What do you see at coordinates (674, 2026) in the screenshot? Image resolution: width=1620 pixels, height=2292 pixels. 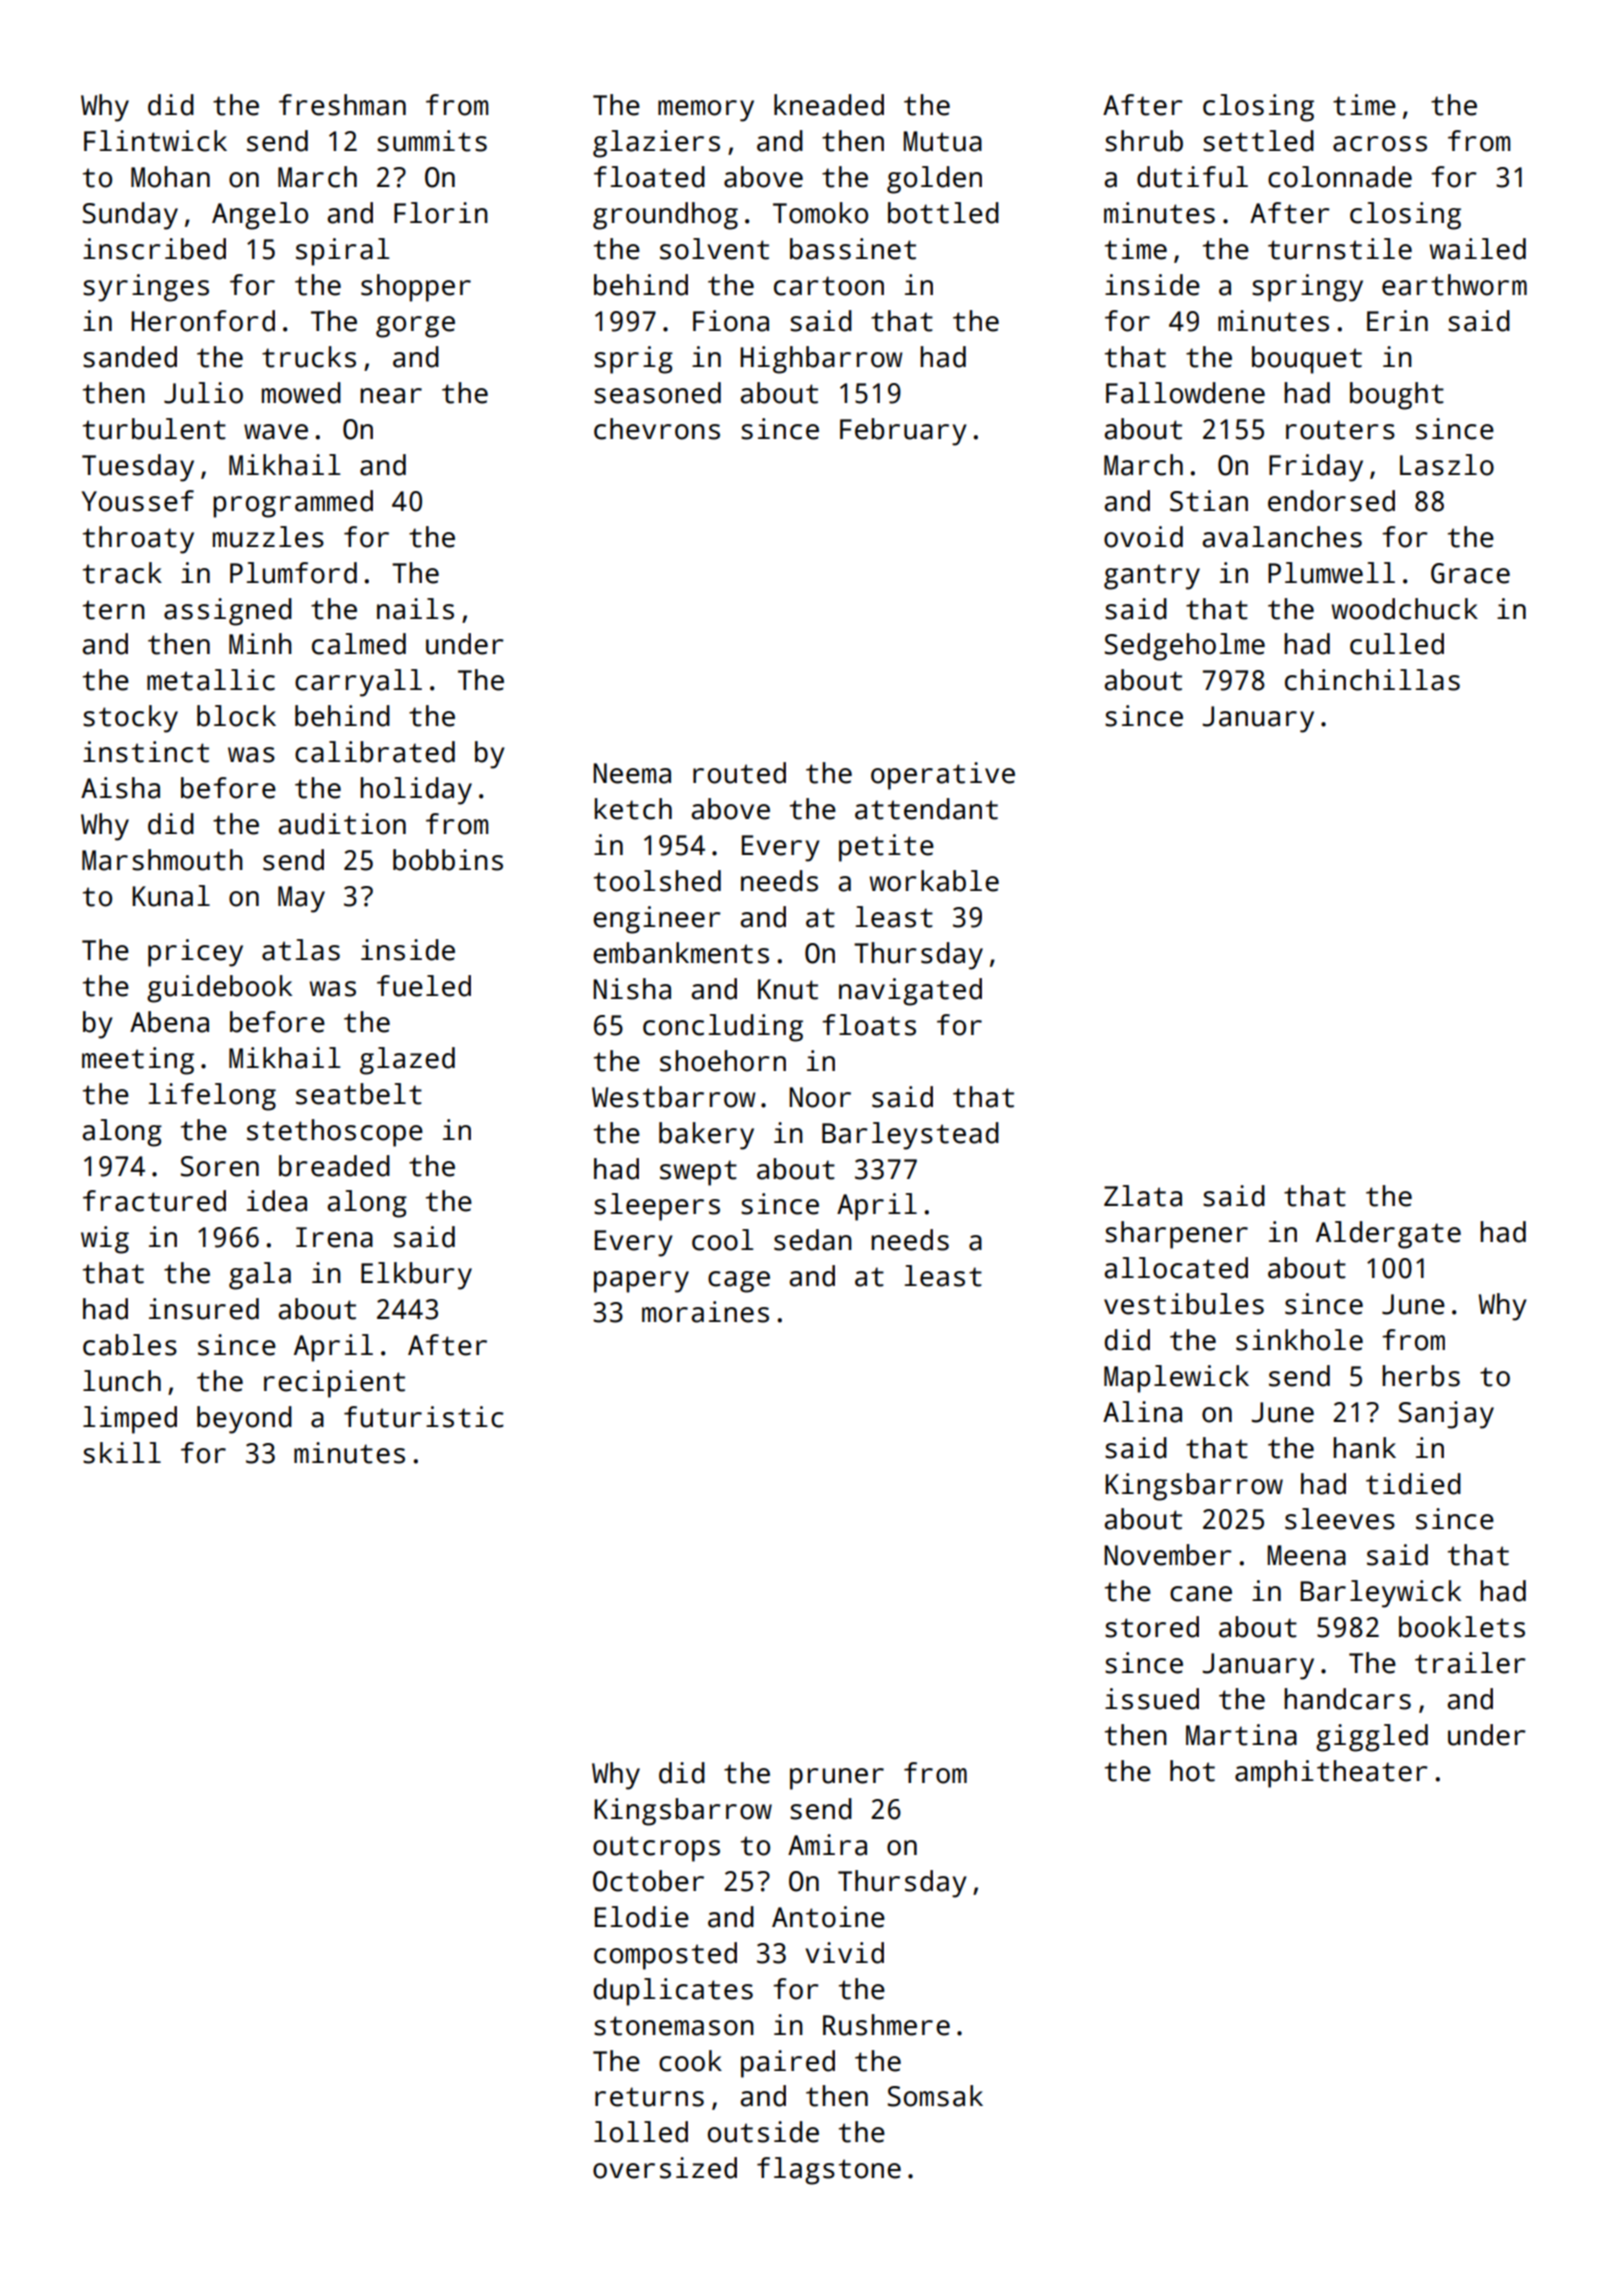 I see `stonemason` at bounding box center [674, 2026].
